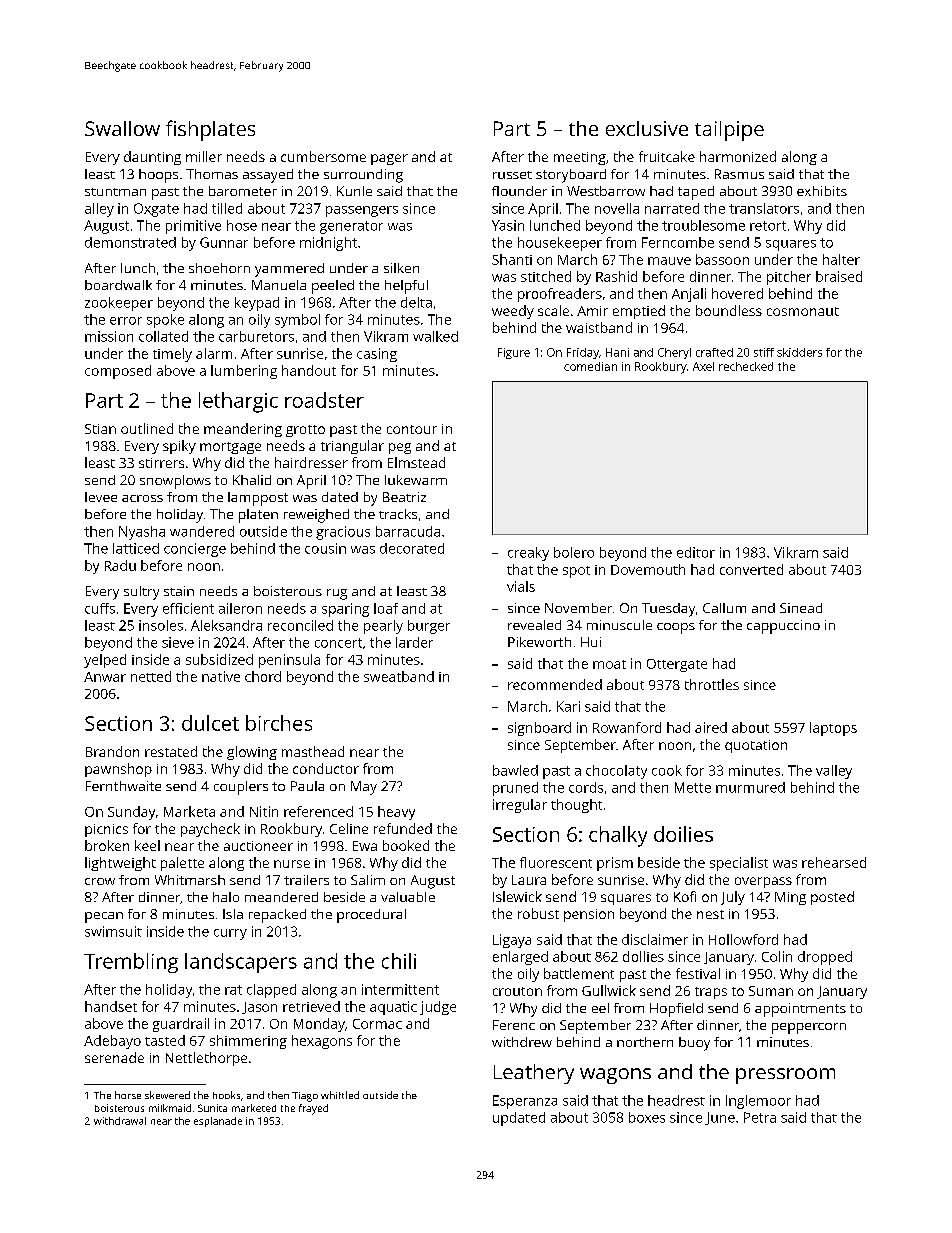 The image size is (952, 1233). I want to click on meandering, so click(243, 430).
